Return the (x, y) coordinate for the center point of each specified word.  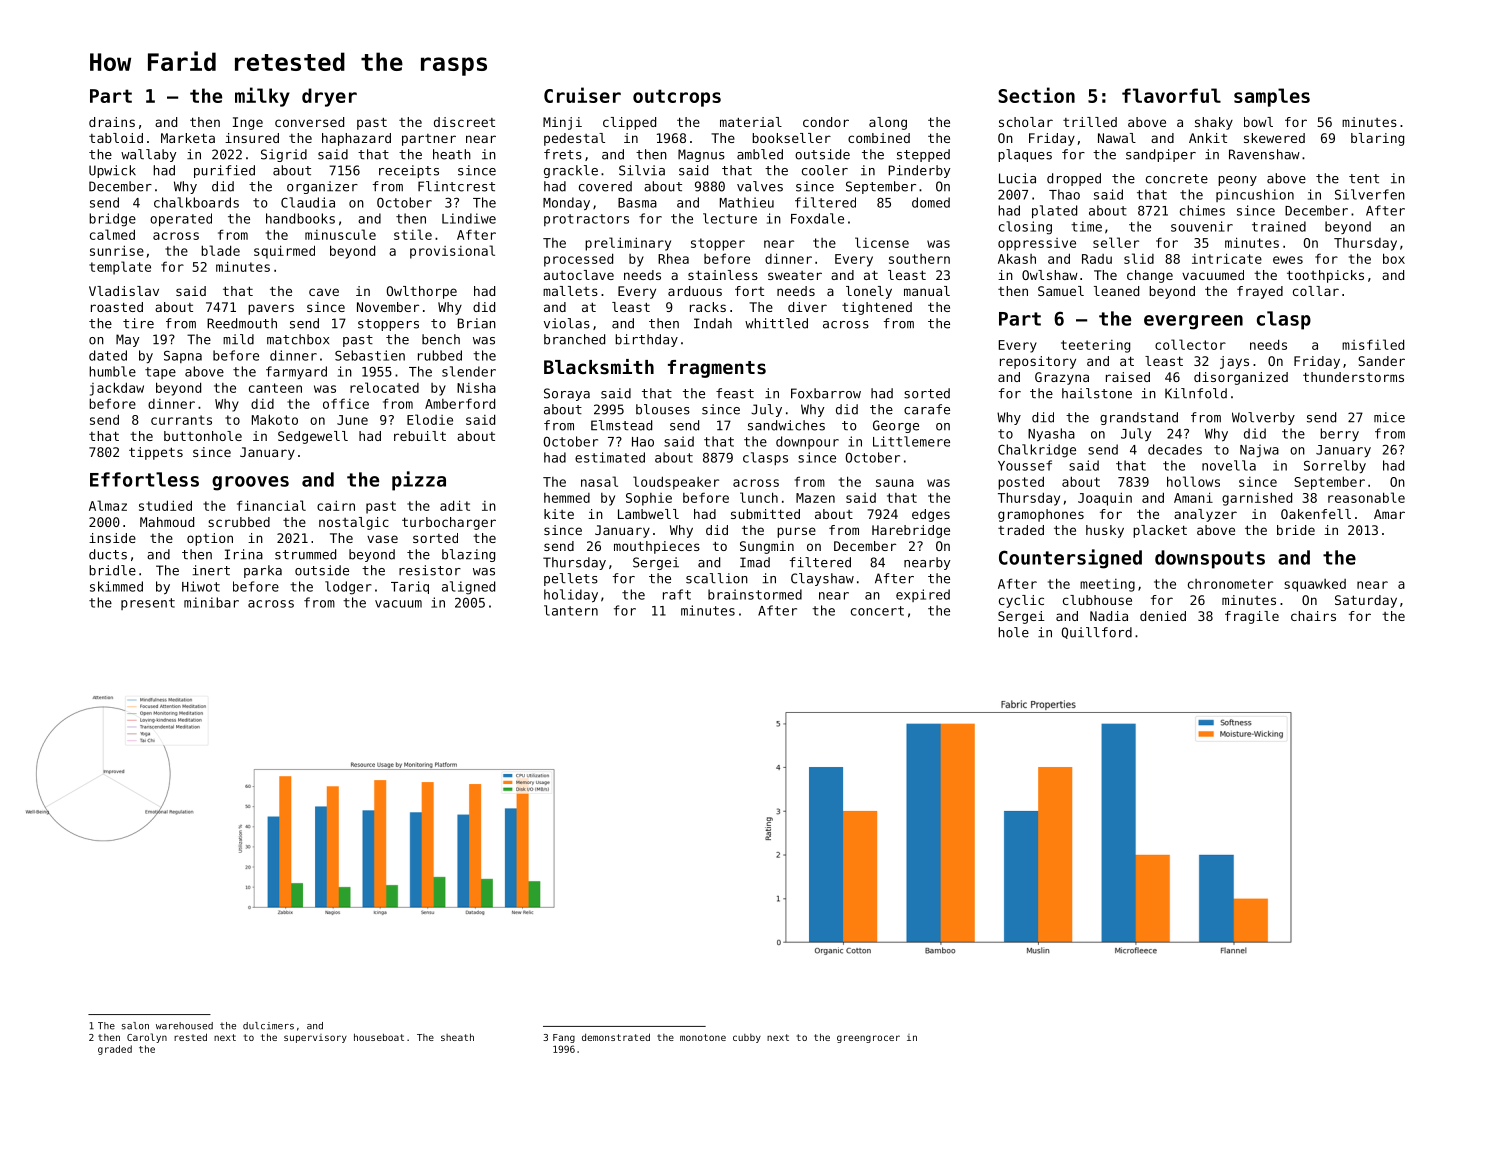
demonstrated (616, 1037)
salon (135, 1026)
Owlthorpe (422, 292)
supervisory (315, 1038)
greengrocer (868, 1039)
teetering (1095, 346)
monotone (703, 1037)
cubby (747, 1038)
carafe (927, 409)
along (888, 123)
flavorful (1171, 95)
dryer (329, 97)
